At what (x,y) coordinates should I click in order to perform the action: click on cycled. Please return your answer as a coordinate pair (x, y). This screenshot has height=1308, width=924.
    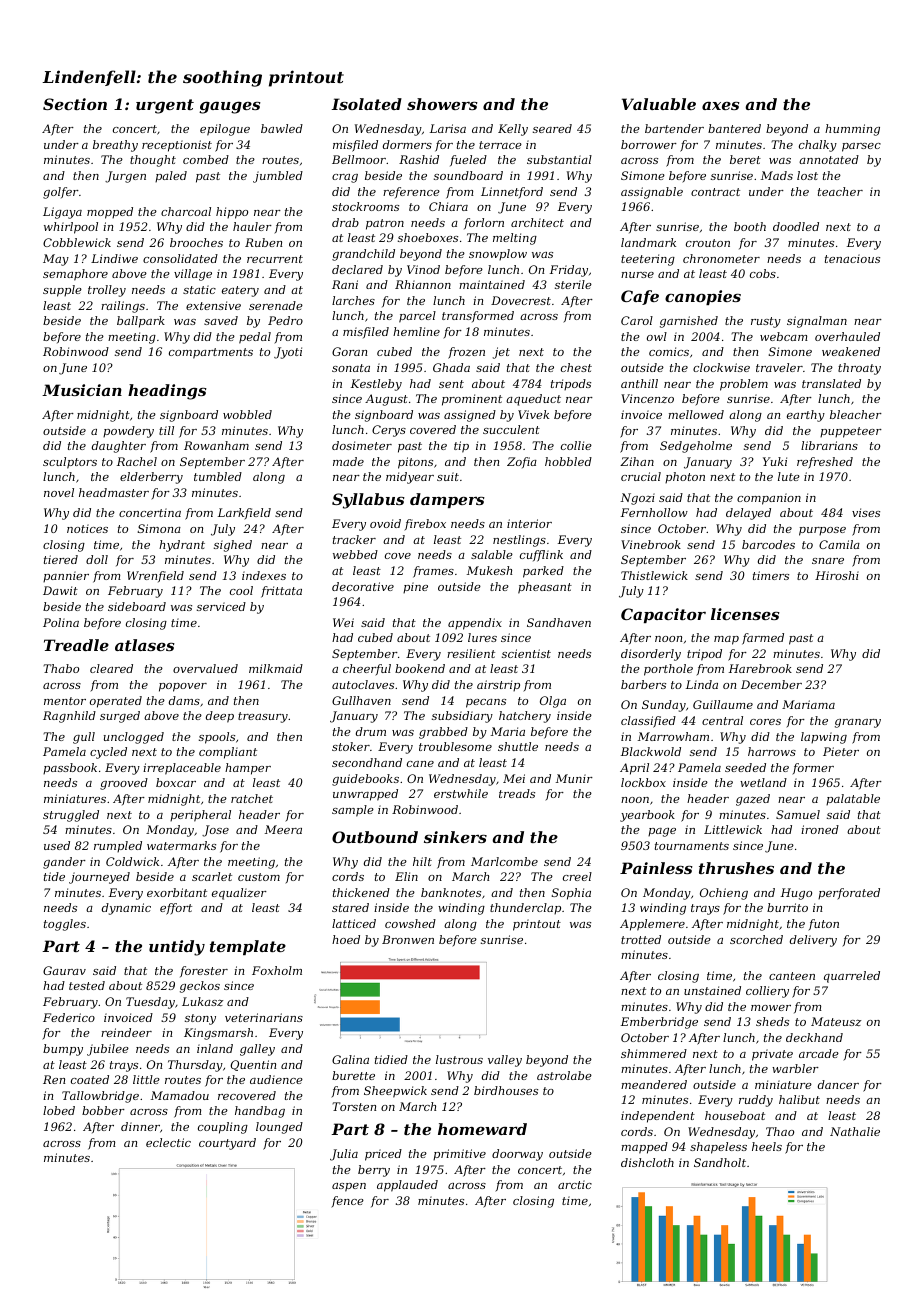
    Looking at the image, I should click on (108, 753).
